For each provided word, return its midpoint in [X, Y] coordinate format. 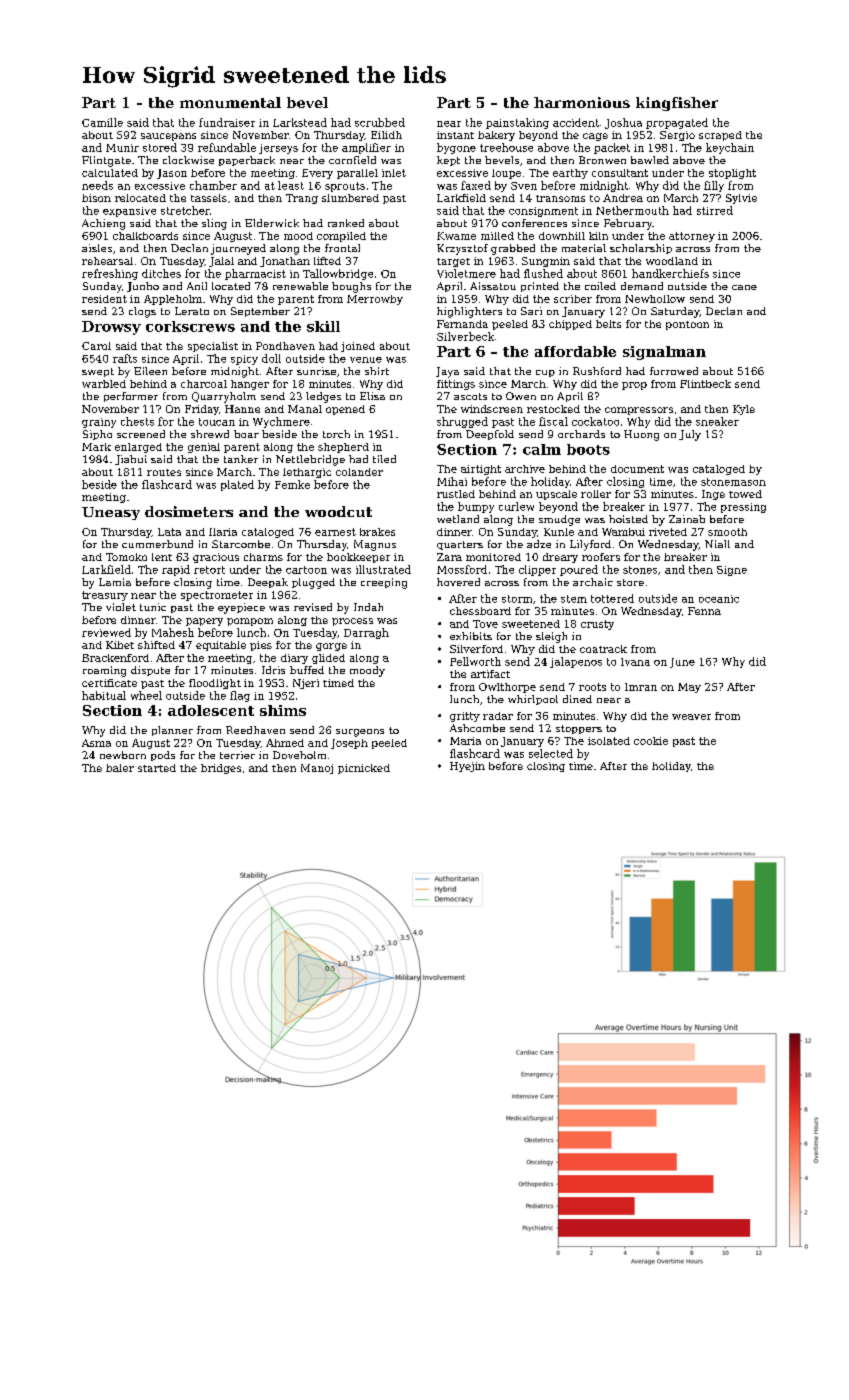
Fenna [704, 611]
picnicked [364, 769]
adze [539, 544]
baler [120, 768]
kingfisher [677, 104]
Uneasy [111, 513]
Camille [102, 122]
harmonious [582, 102]
